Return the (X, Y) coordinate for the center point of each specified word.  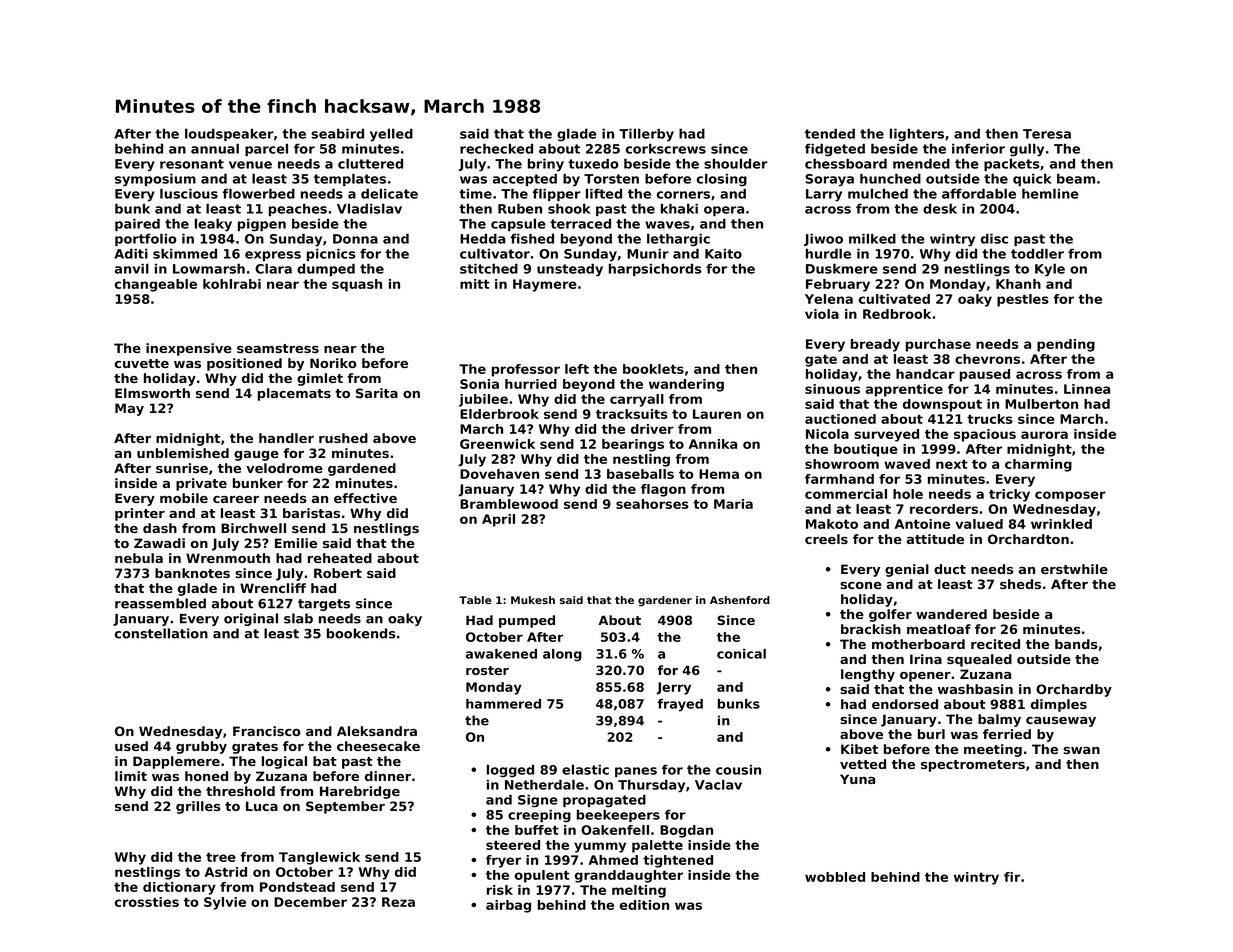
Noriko (333, 363)
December (310, 902)
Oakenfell (615, 830)
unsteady (570, 270)
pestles (1023, 300)
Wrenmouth (228, 558)
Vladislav (369, 208)
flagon (663, 490)
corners (683, 195)
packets (1012, 164)
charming (1038, 465)
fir (1012, 877)
